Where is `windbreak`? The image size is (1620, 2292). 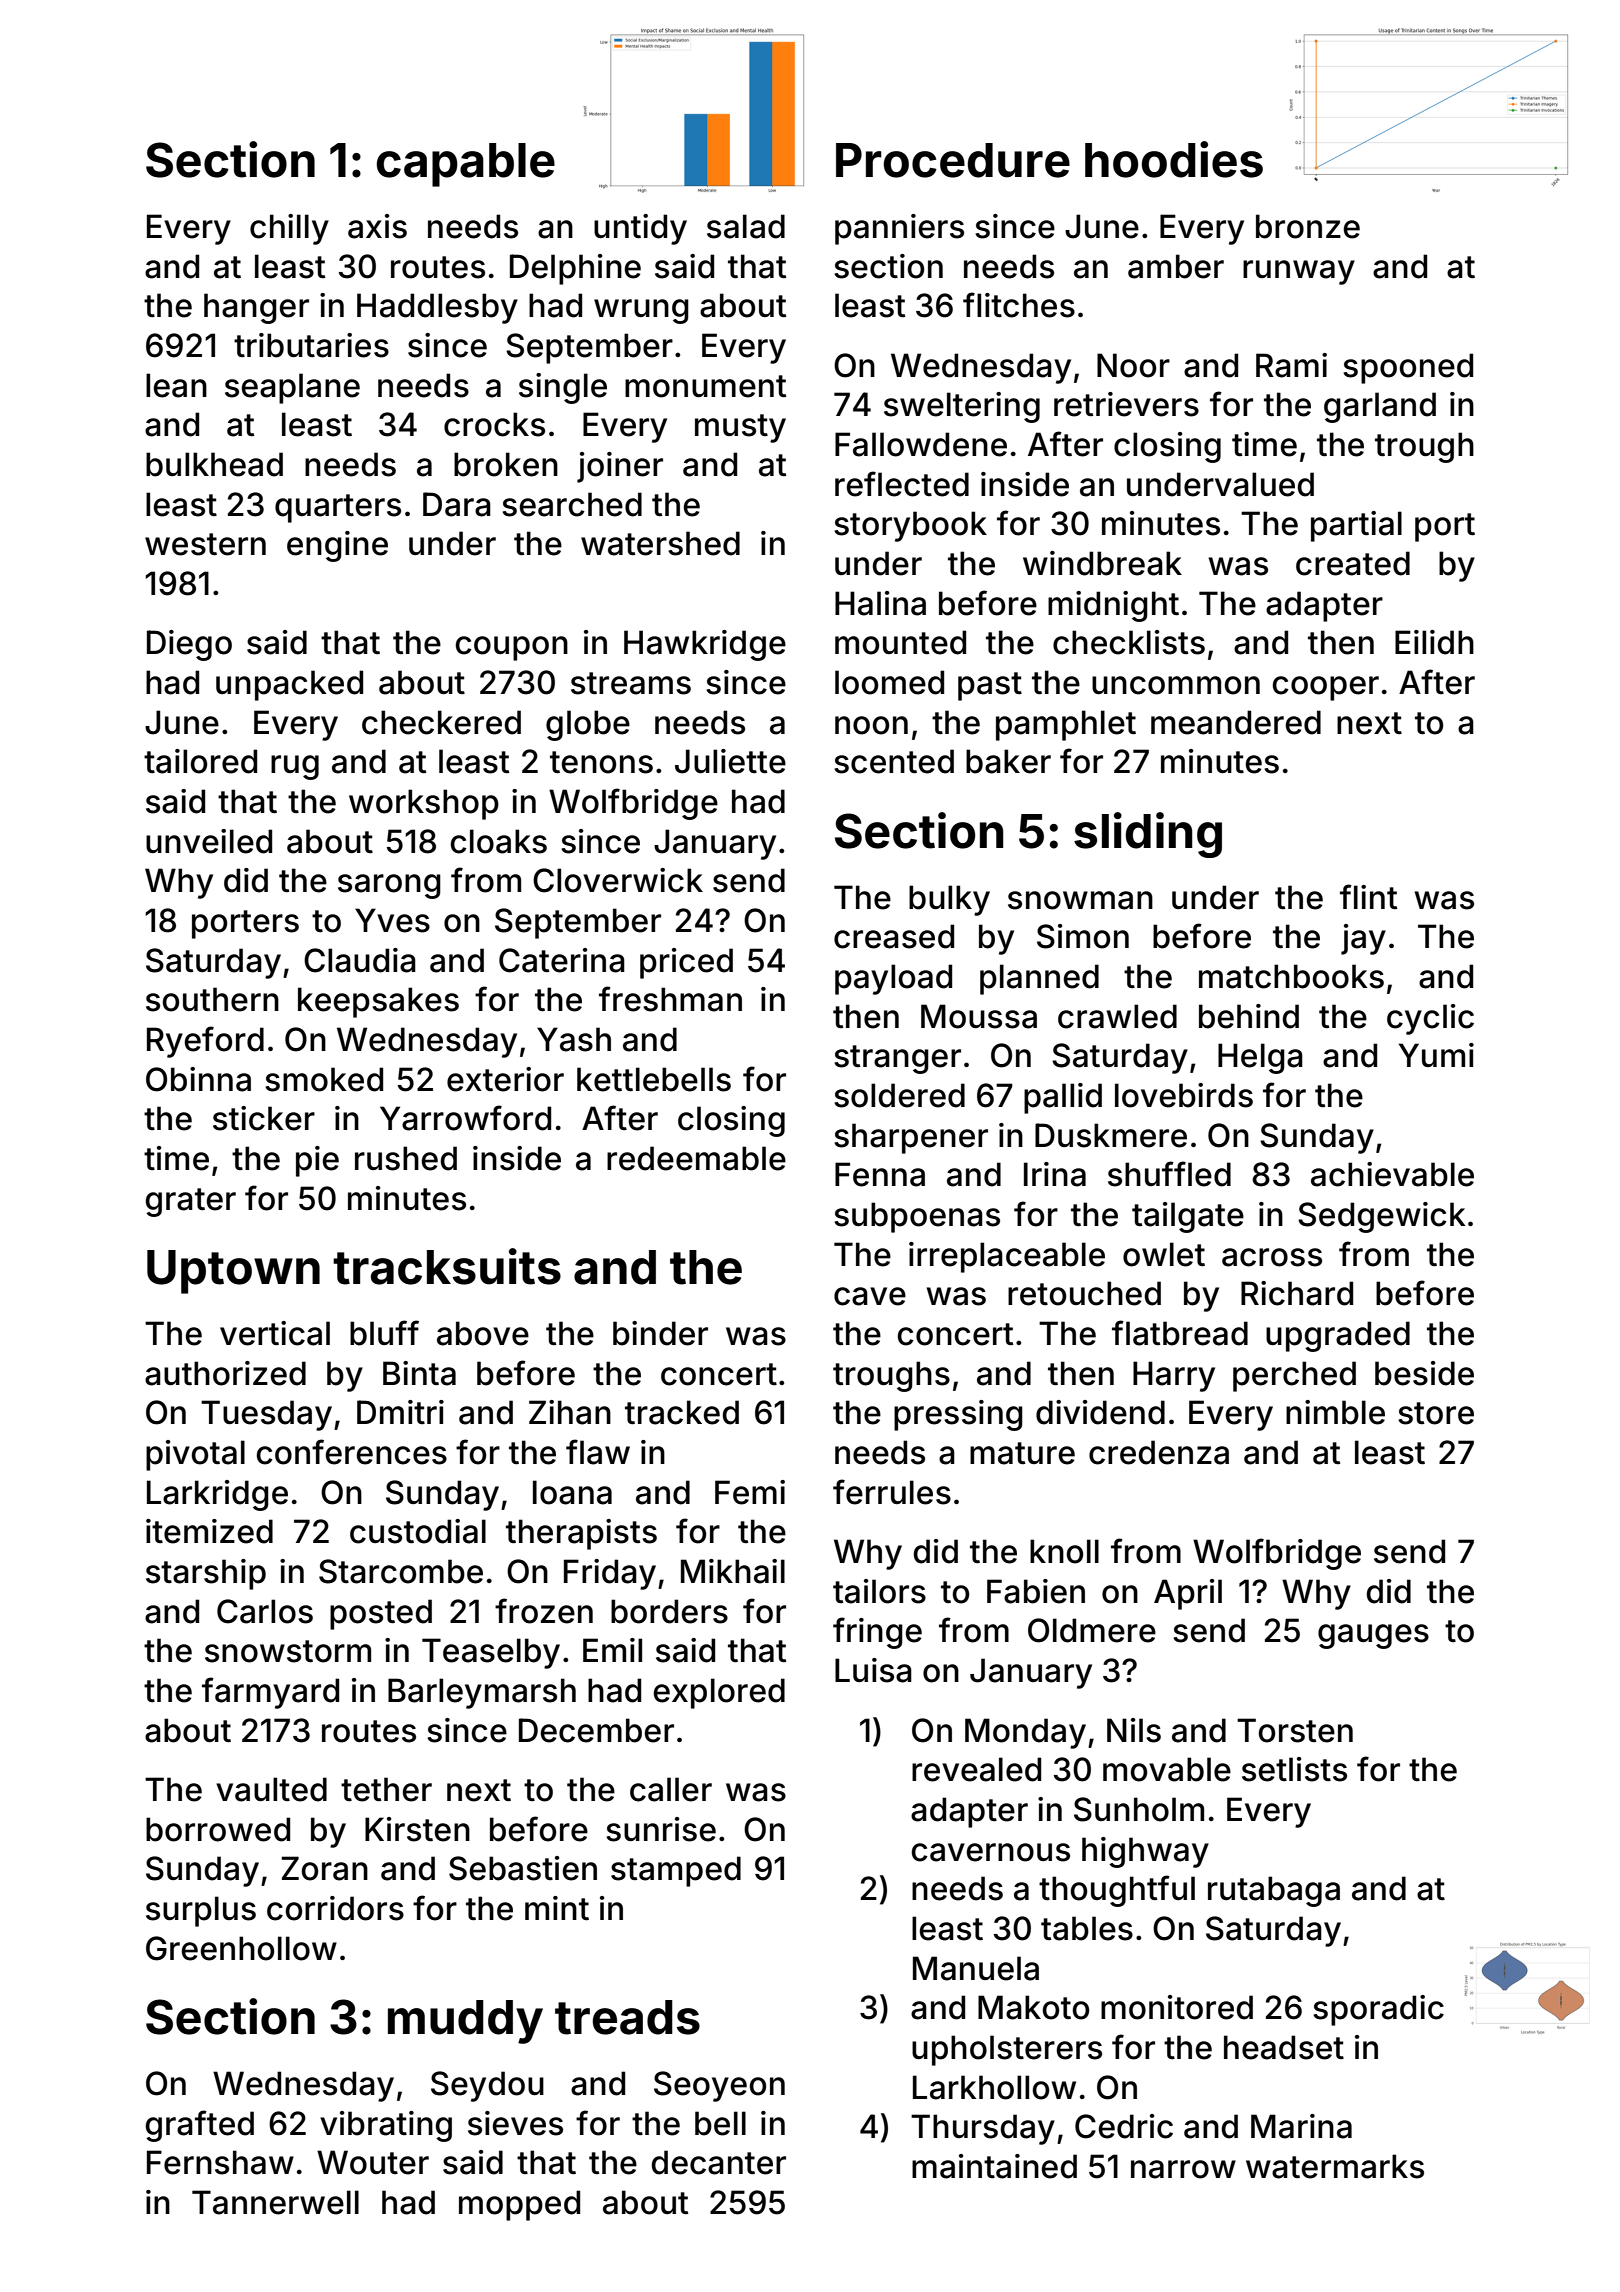 windbreak is located at coordinates (1102, 563).
